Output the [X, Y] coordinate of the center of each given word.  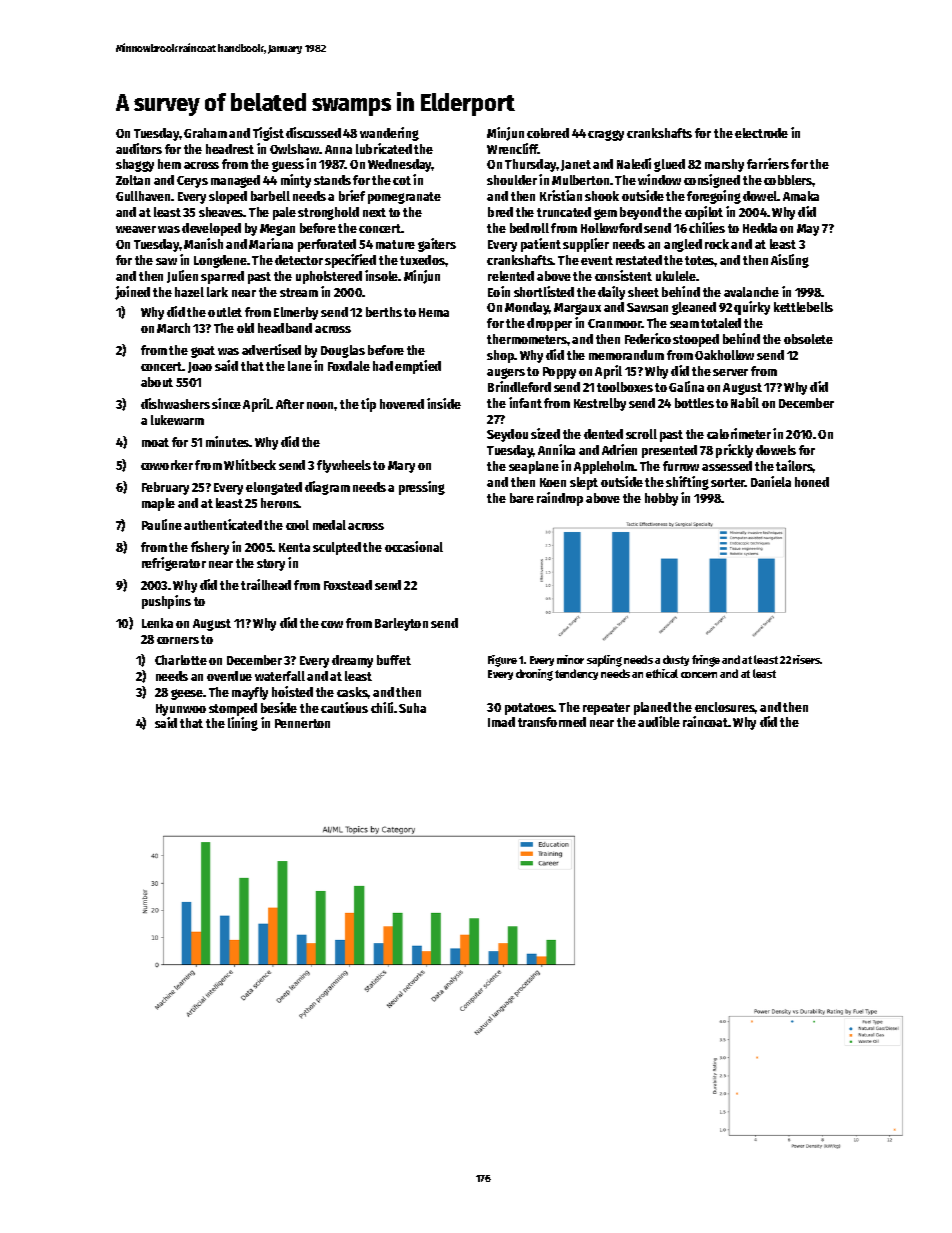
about [157, 382]
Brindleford [519, 386]
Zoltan [133, 180]
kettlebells [803, 307]
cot [402, 180]
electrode [761, 133]
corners [178, 640]
